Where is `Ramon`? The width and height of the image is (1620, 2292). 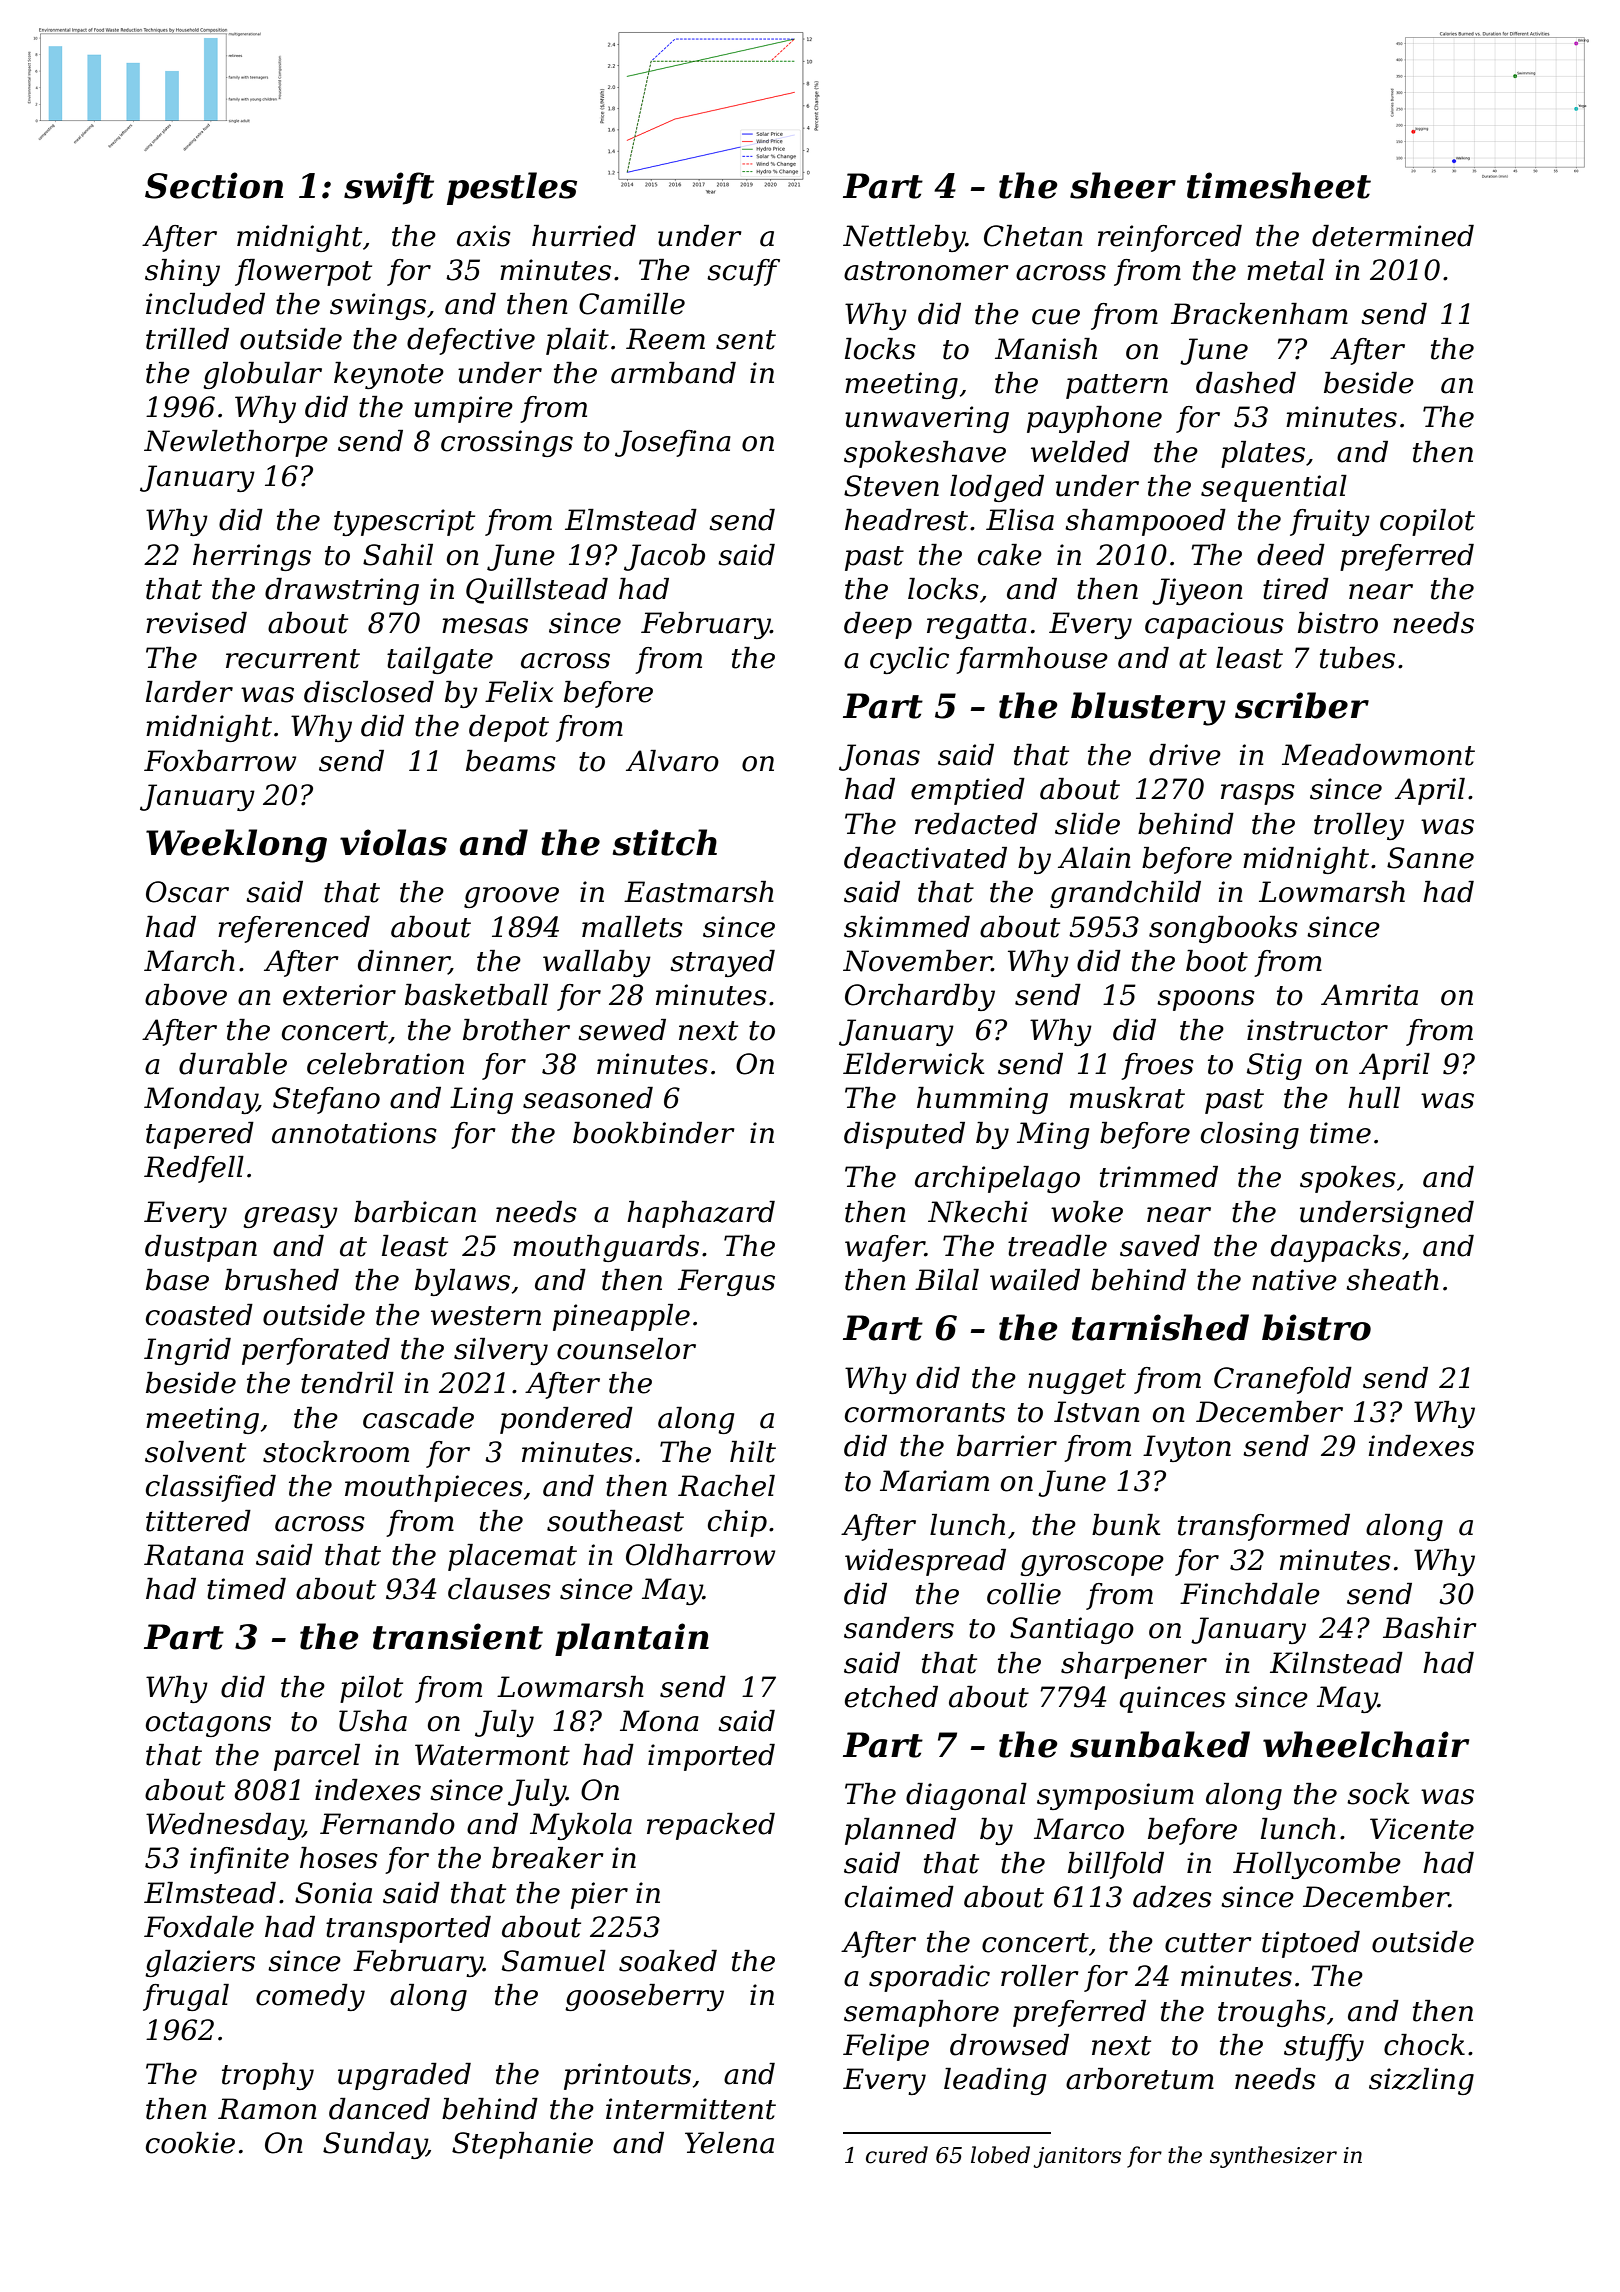
Ramon is located at coordinates (267, 2109).
